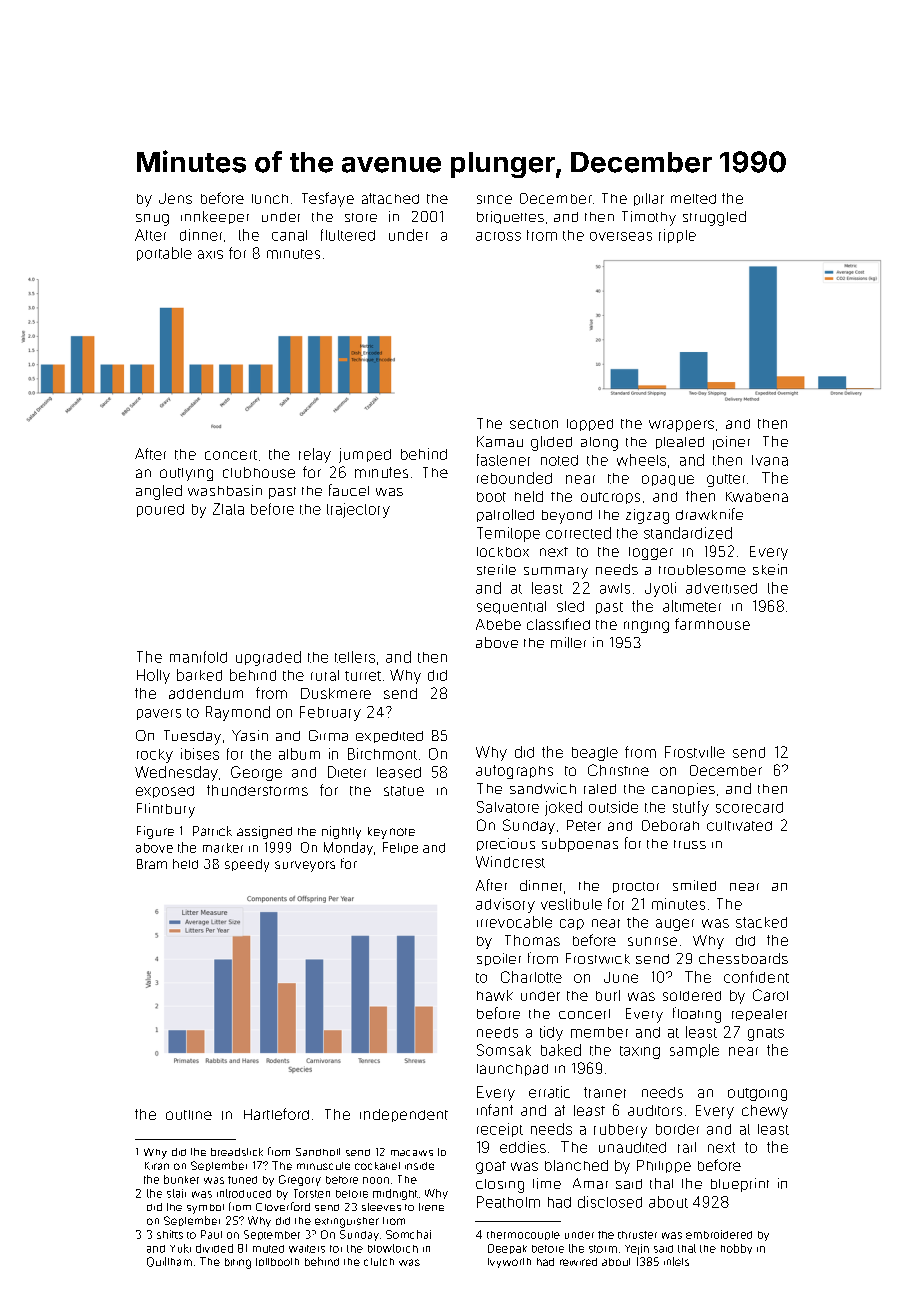  Describe the element at coordinates (756, 977) in the document. I see `confident` at that location.
